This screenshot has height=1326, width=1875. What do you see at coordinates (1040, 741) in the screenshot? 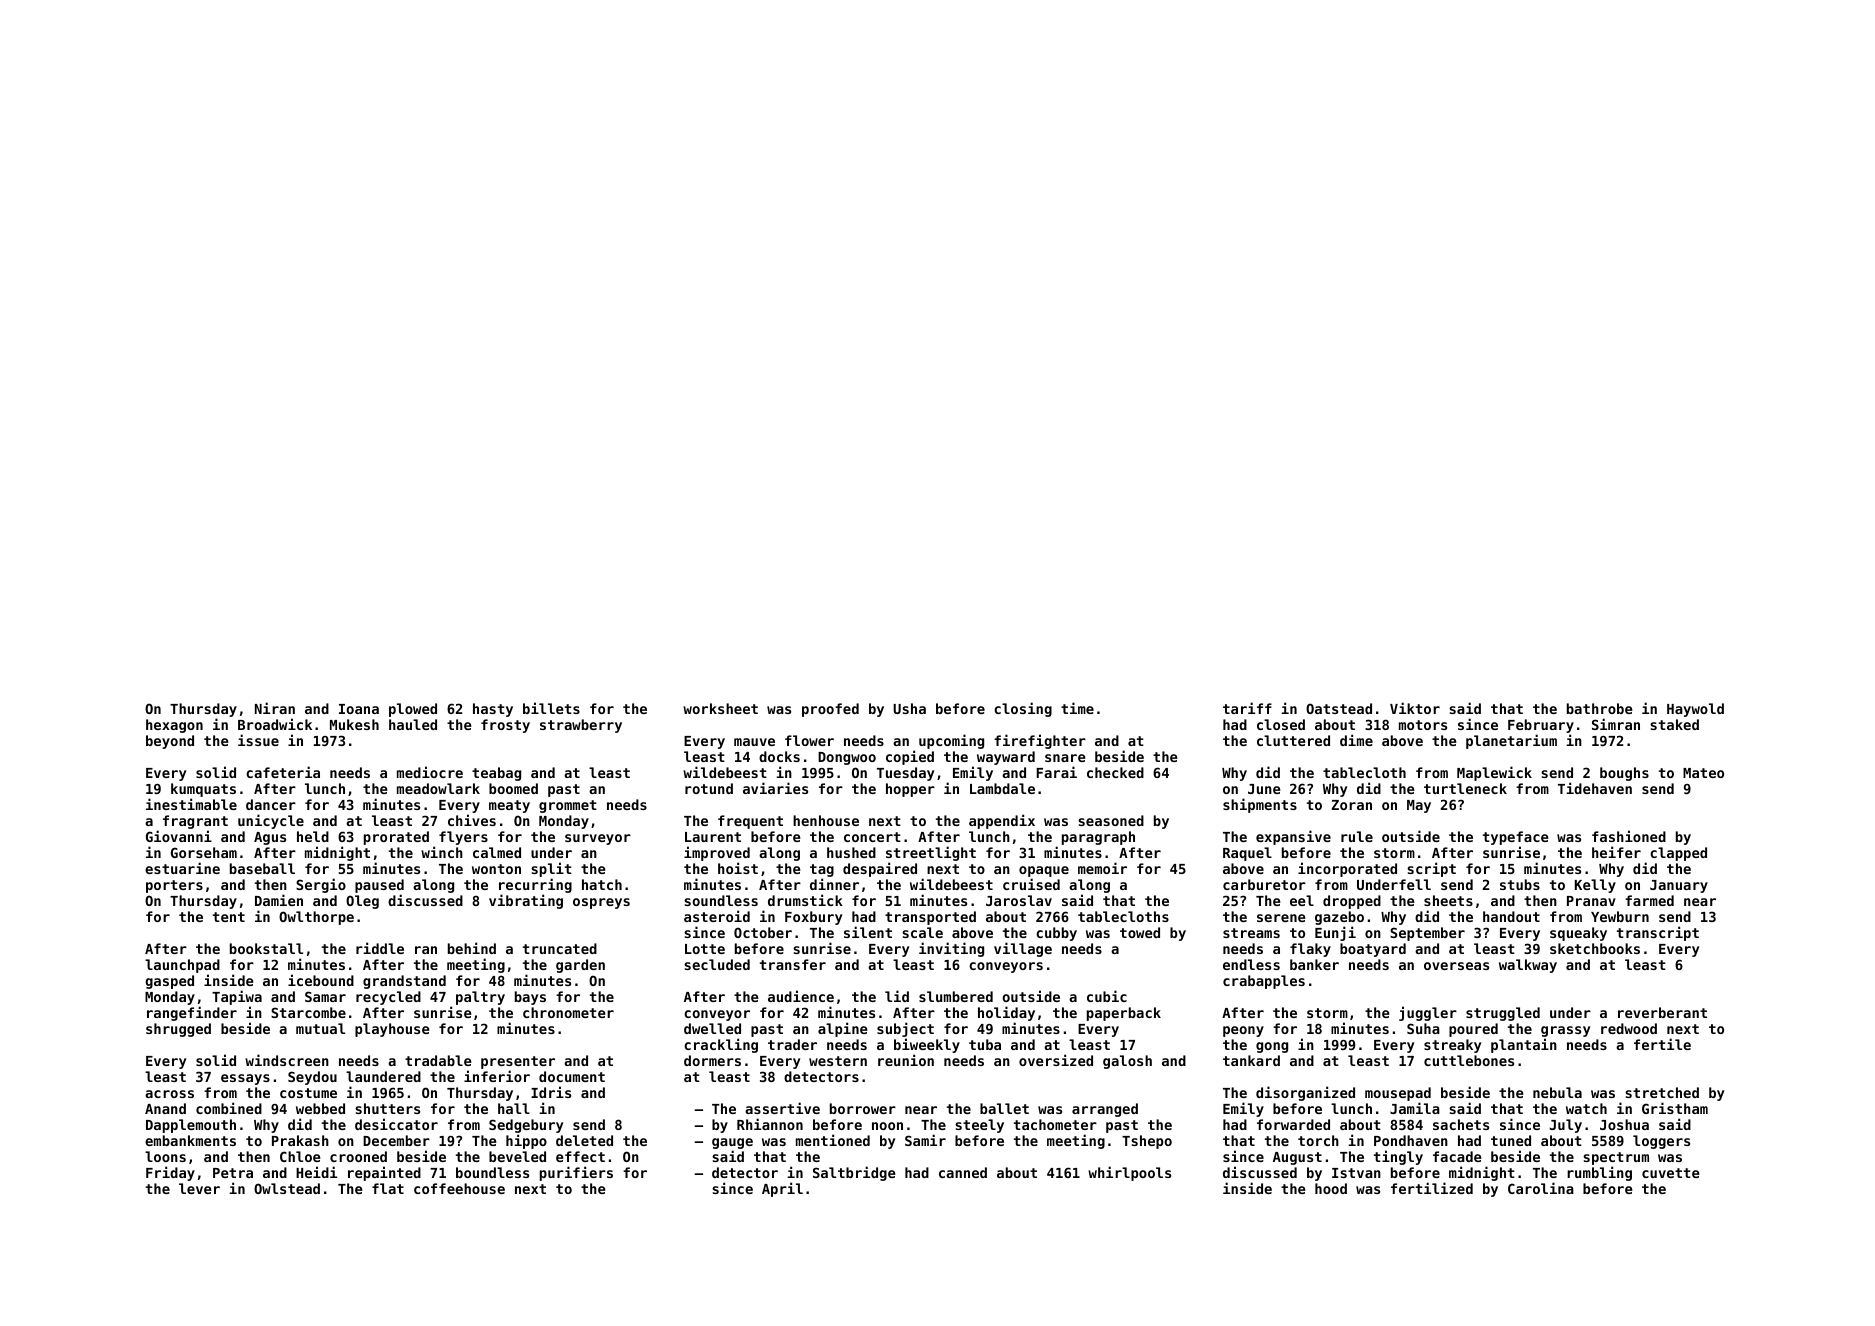
I see `firefighter` at bounding box center [1040, 741].
